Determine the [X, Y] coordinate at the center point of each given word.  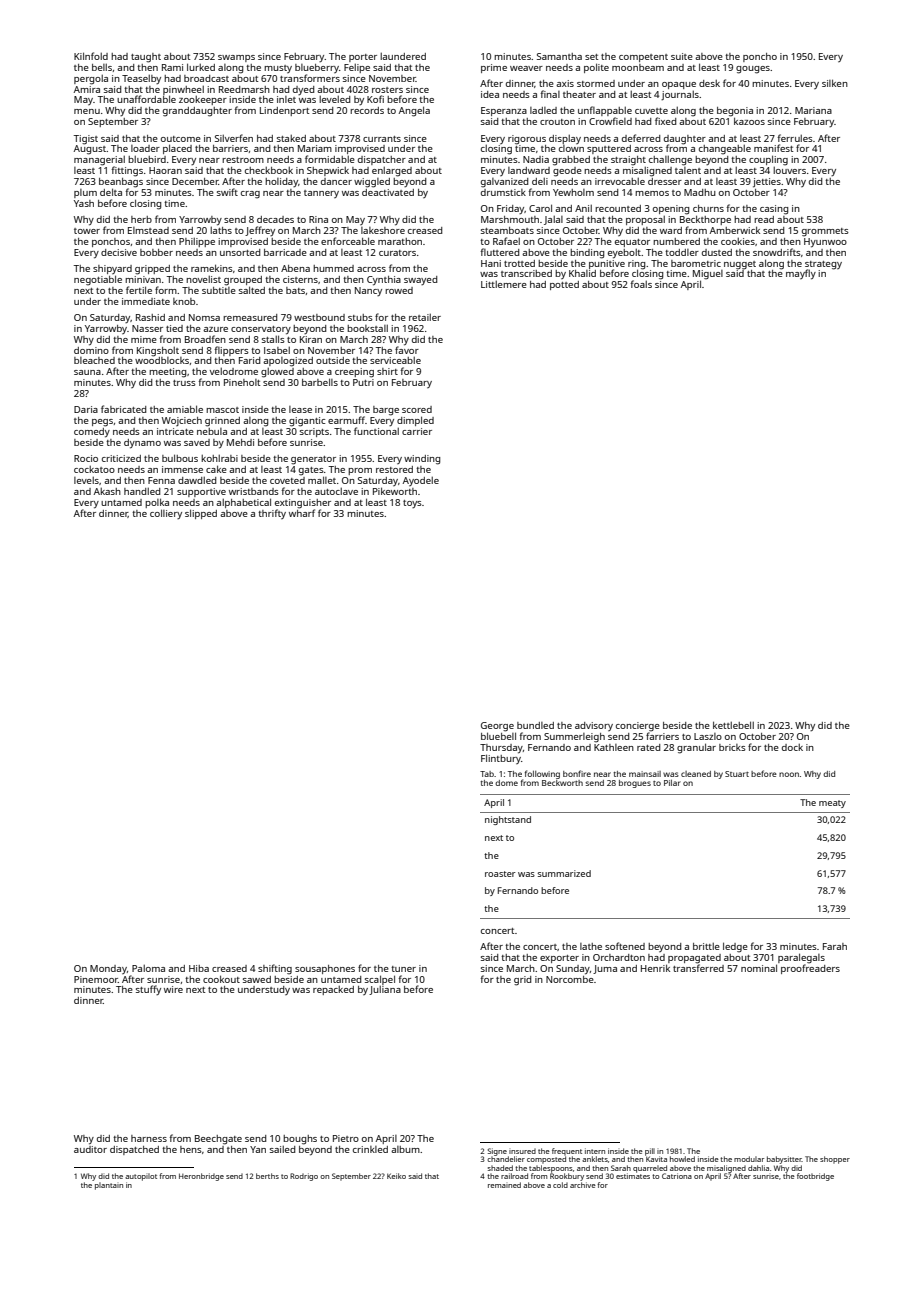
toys [412, 504]
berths [267, 1176]
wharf [302, 513]
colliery [166, 514]
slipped [201, 514]
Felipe [357, 68]
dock [792, 747]
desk [709, 83]
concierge [638, 727]
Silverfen [234, 138]
